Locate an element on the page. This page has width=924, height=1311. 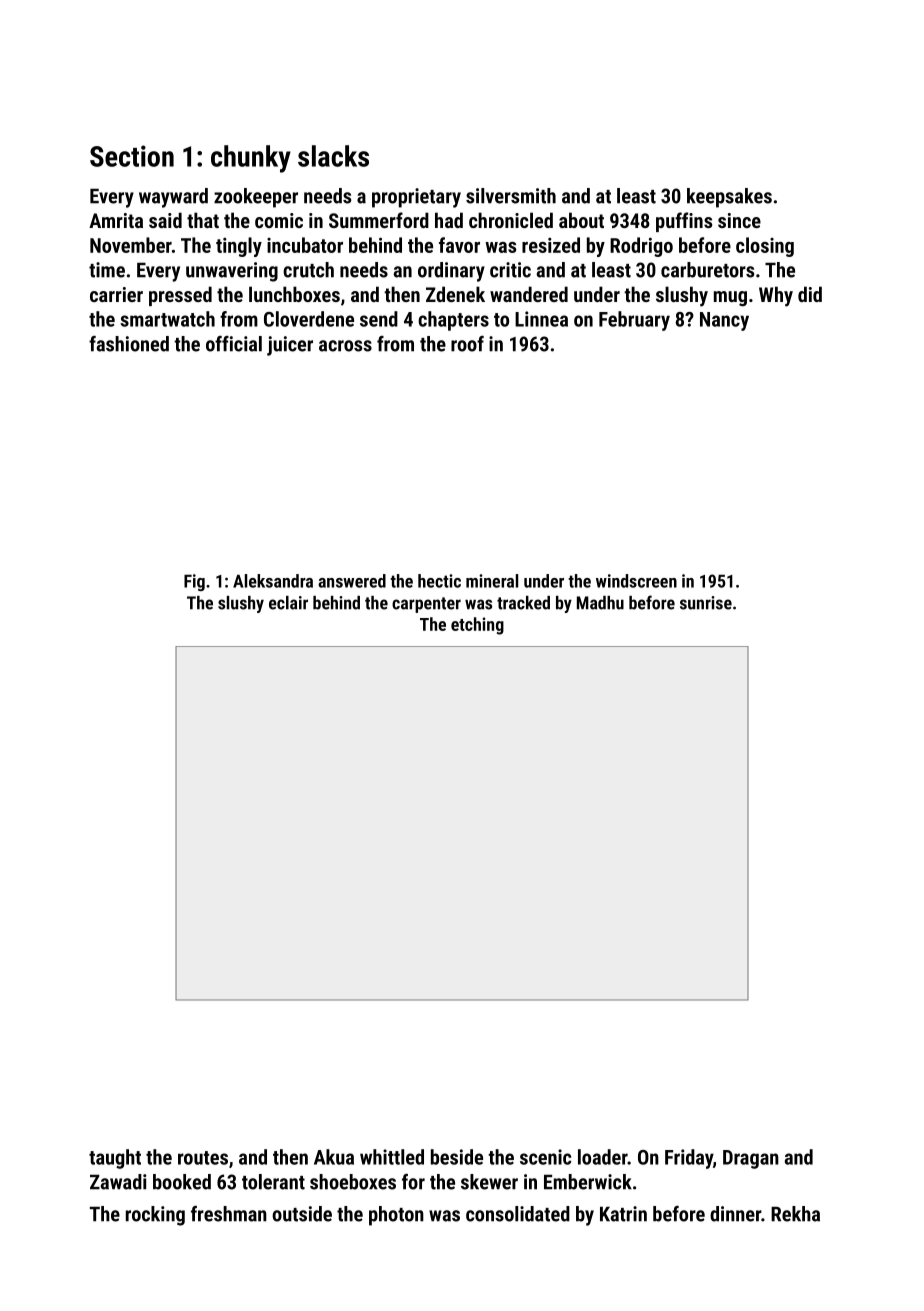
answered is located at coordinates (352, 581).
